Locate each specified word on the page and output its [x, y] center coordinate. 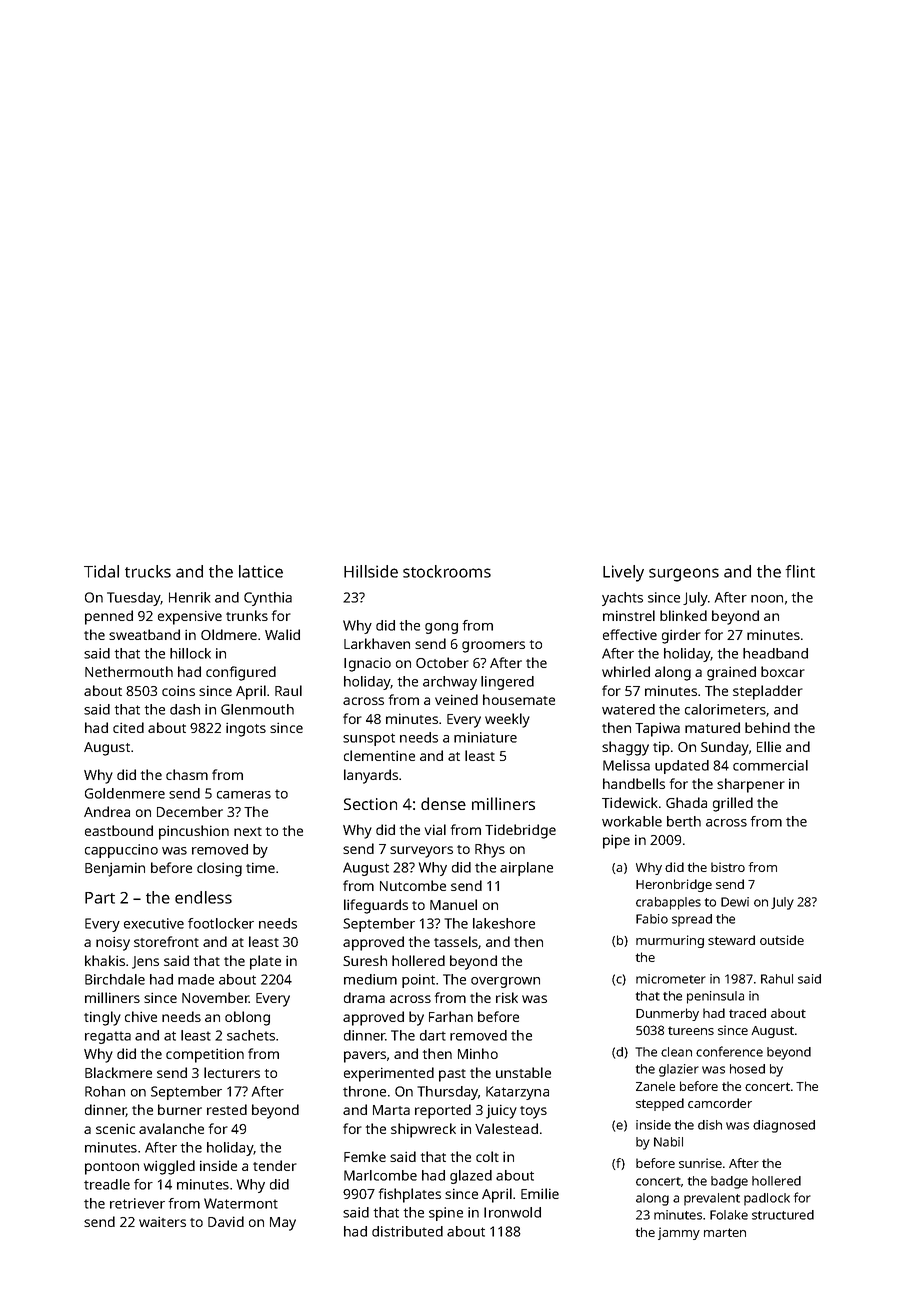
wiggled [169, 1167]
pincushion [194, 832]
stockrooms [447, 571]
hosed [747, 1069]
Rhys [490, 850]
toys [533, 1112]
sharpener [751, 785]
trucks [148, 571]
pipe [616, 841]
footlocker [221, 923]
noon [767, 599]
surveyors [421, 852]
